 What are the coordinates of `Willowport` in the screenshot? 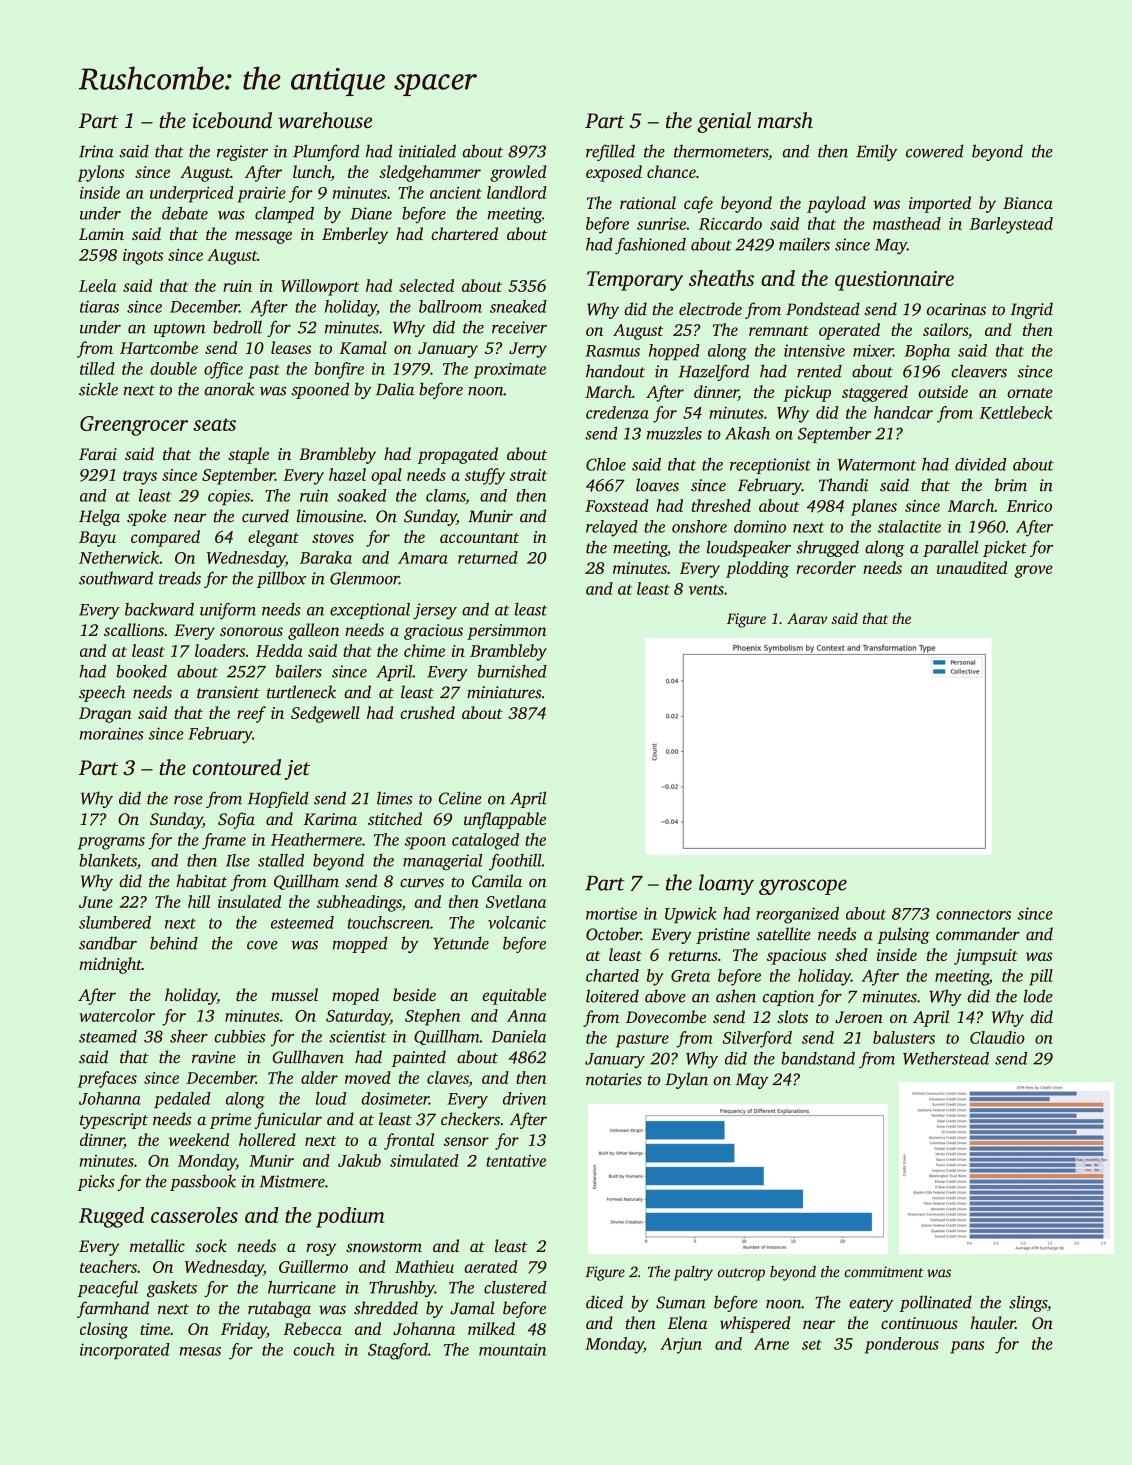 It's located at (320, 287).
